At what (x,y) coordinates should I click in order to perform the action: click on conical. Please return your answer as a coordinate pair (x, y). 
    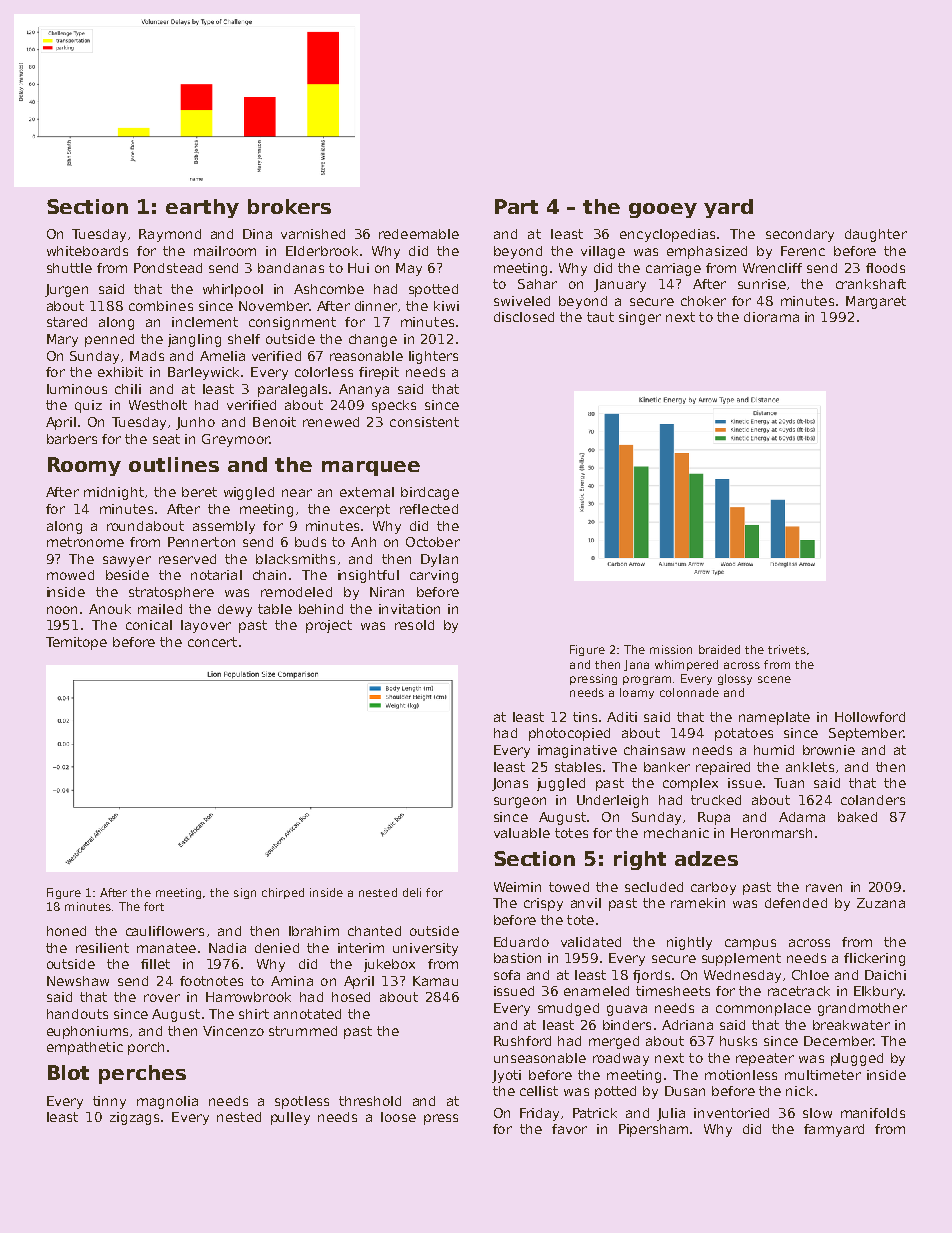
    Looking at the image, I should click on (149, 625).
